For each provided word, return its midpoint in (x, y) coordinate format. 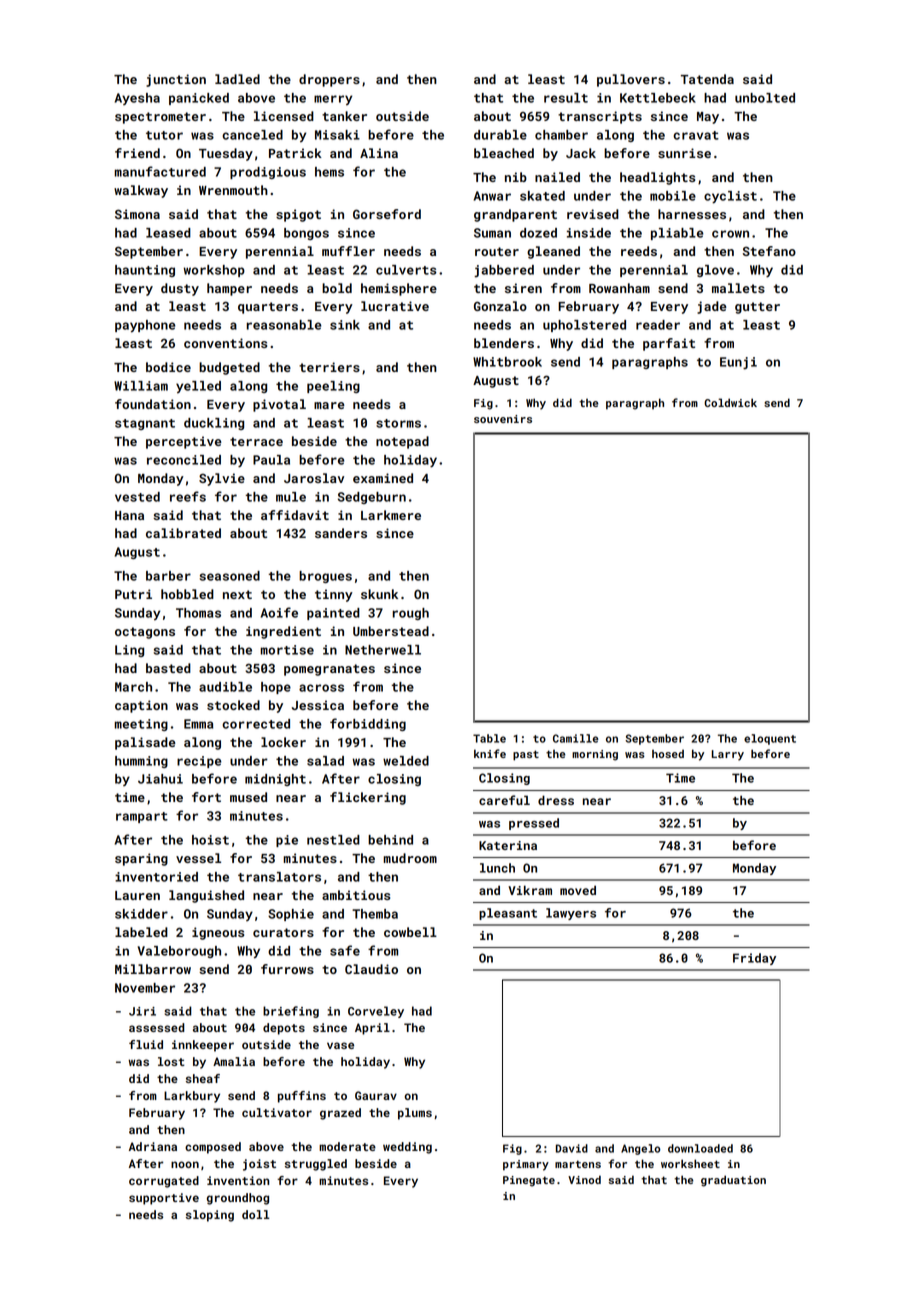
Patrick (295, 153)
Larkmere (391, 515)
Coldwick (730, 402)
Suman (492, 233)
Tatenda (707, 79)
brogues (325, 577)
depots (284, 1029)
